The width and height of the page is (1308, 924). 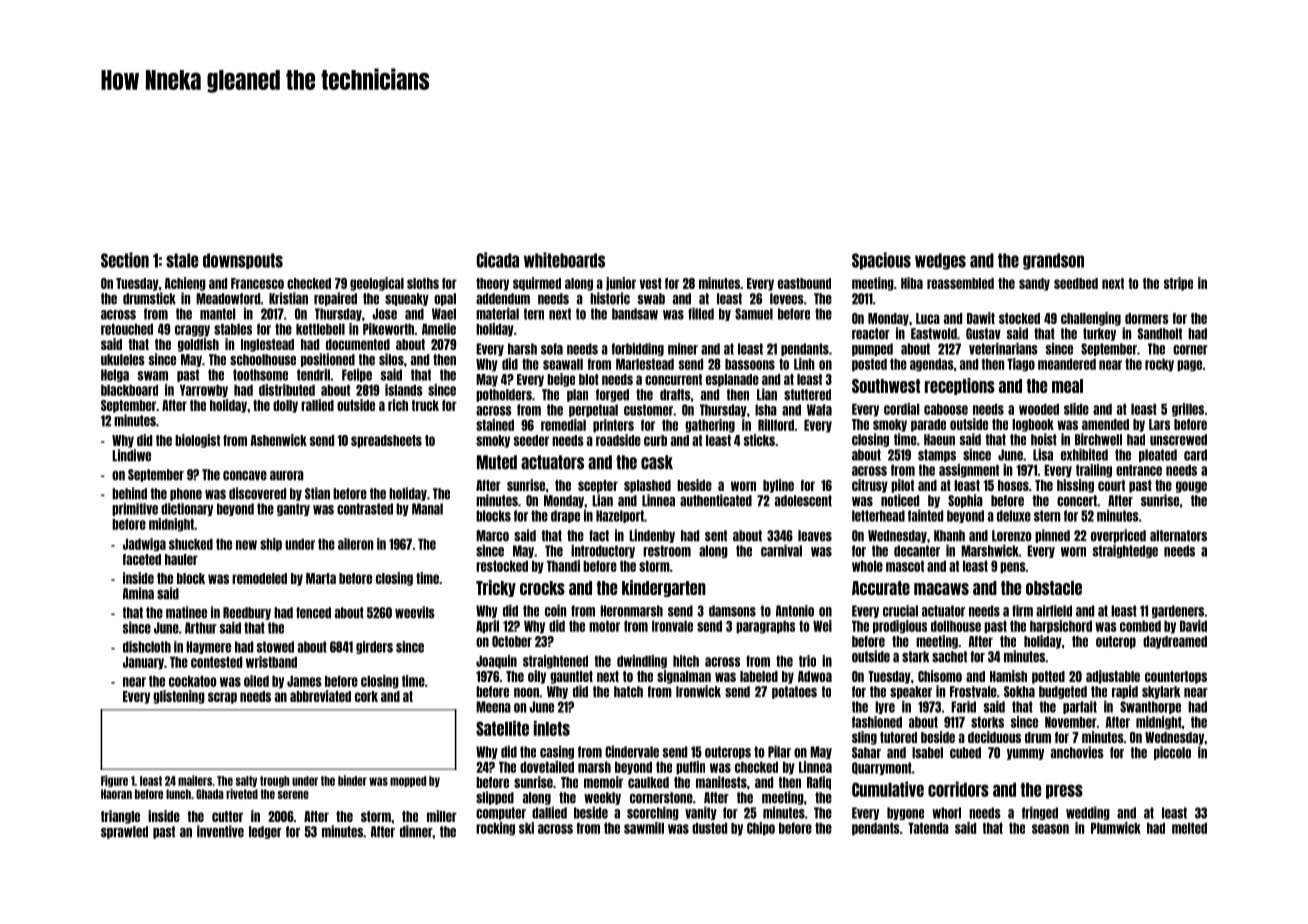 What do you see at coordinates (497, 462) in the page?
I see `Muted` at bounding box center [497, 462].
